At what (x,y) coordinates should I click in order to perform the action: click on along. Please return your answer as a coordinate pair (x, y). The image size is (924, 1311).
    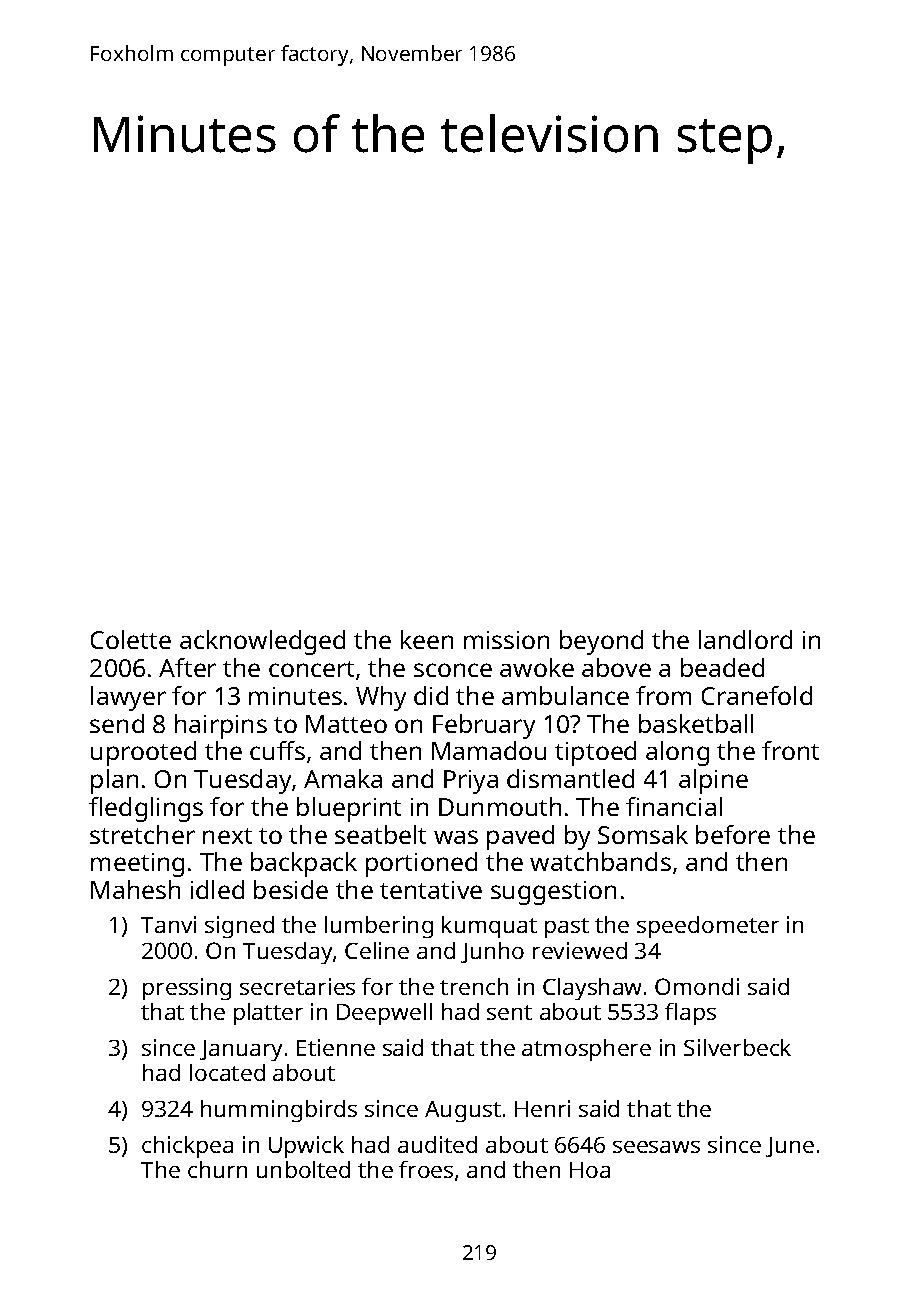
    Looking at the image, I should click on (677, 753).
